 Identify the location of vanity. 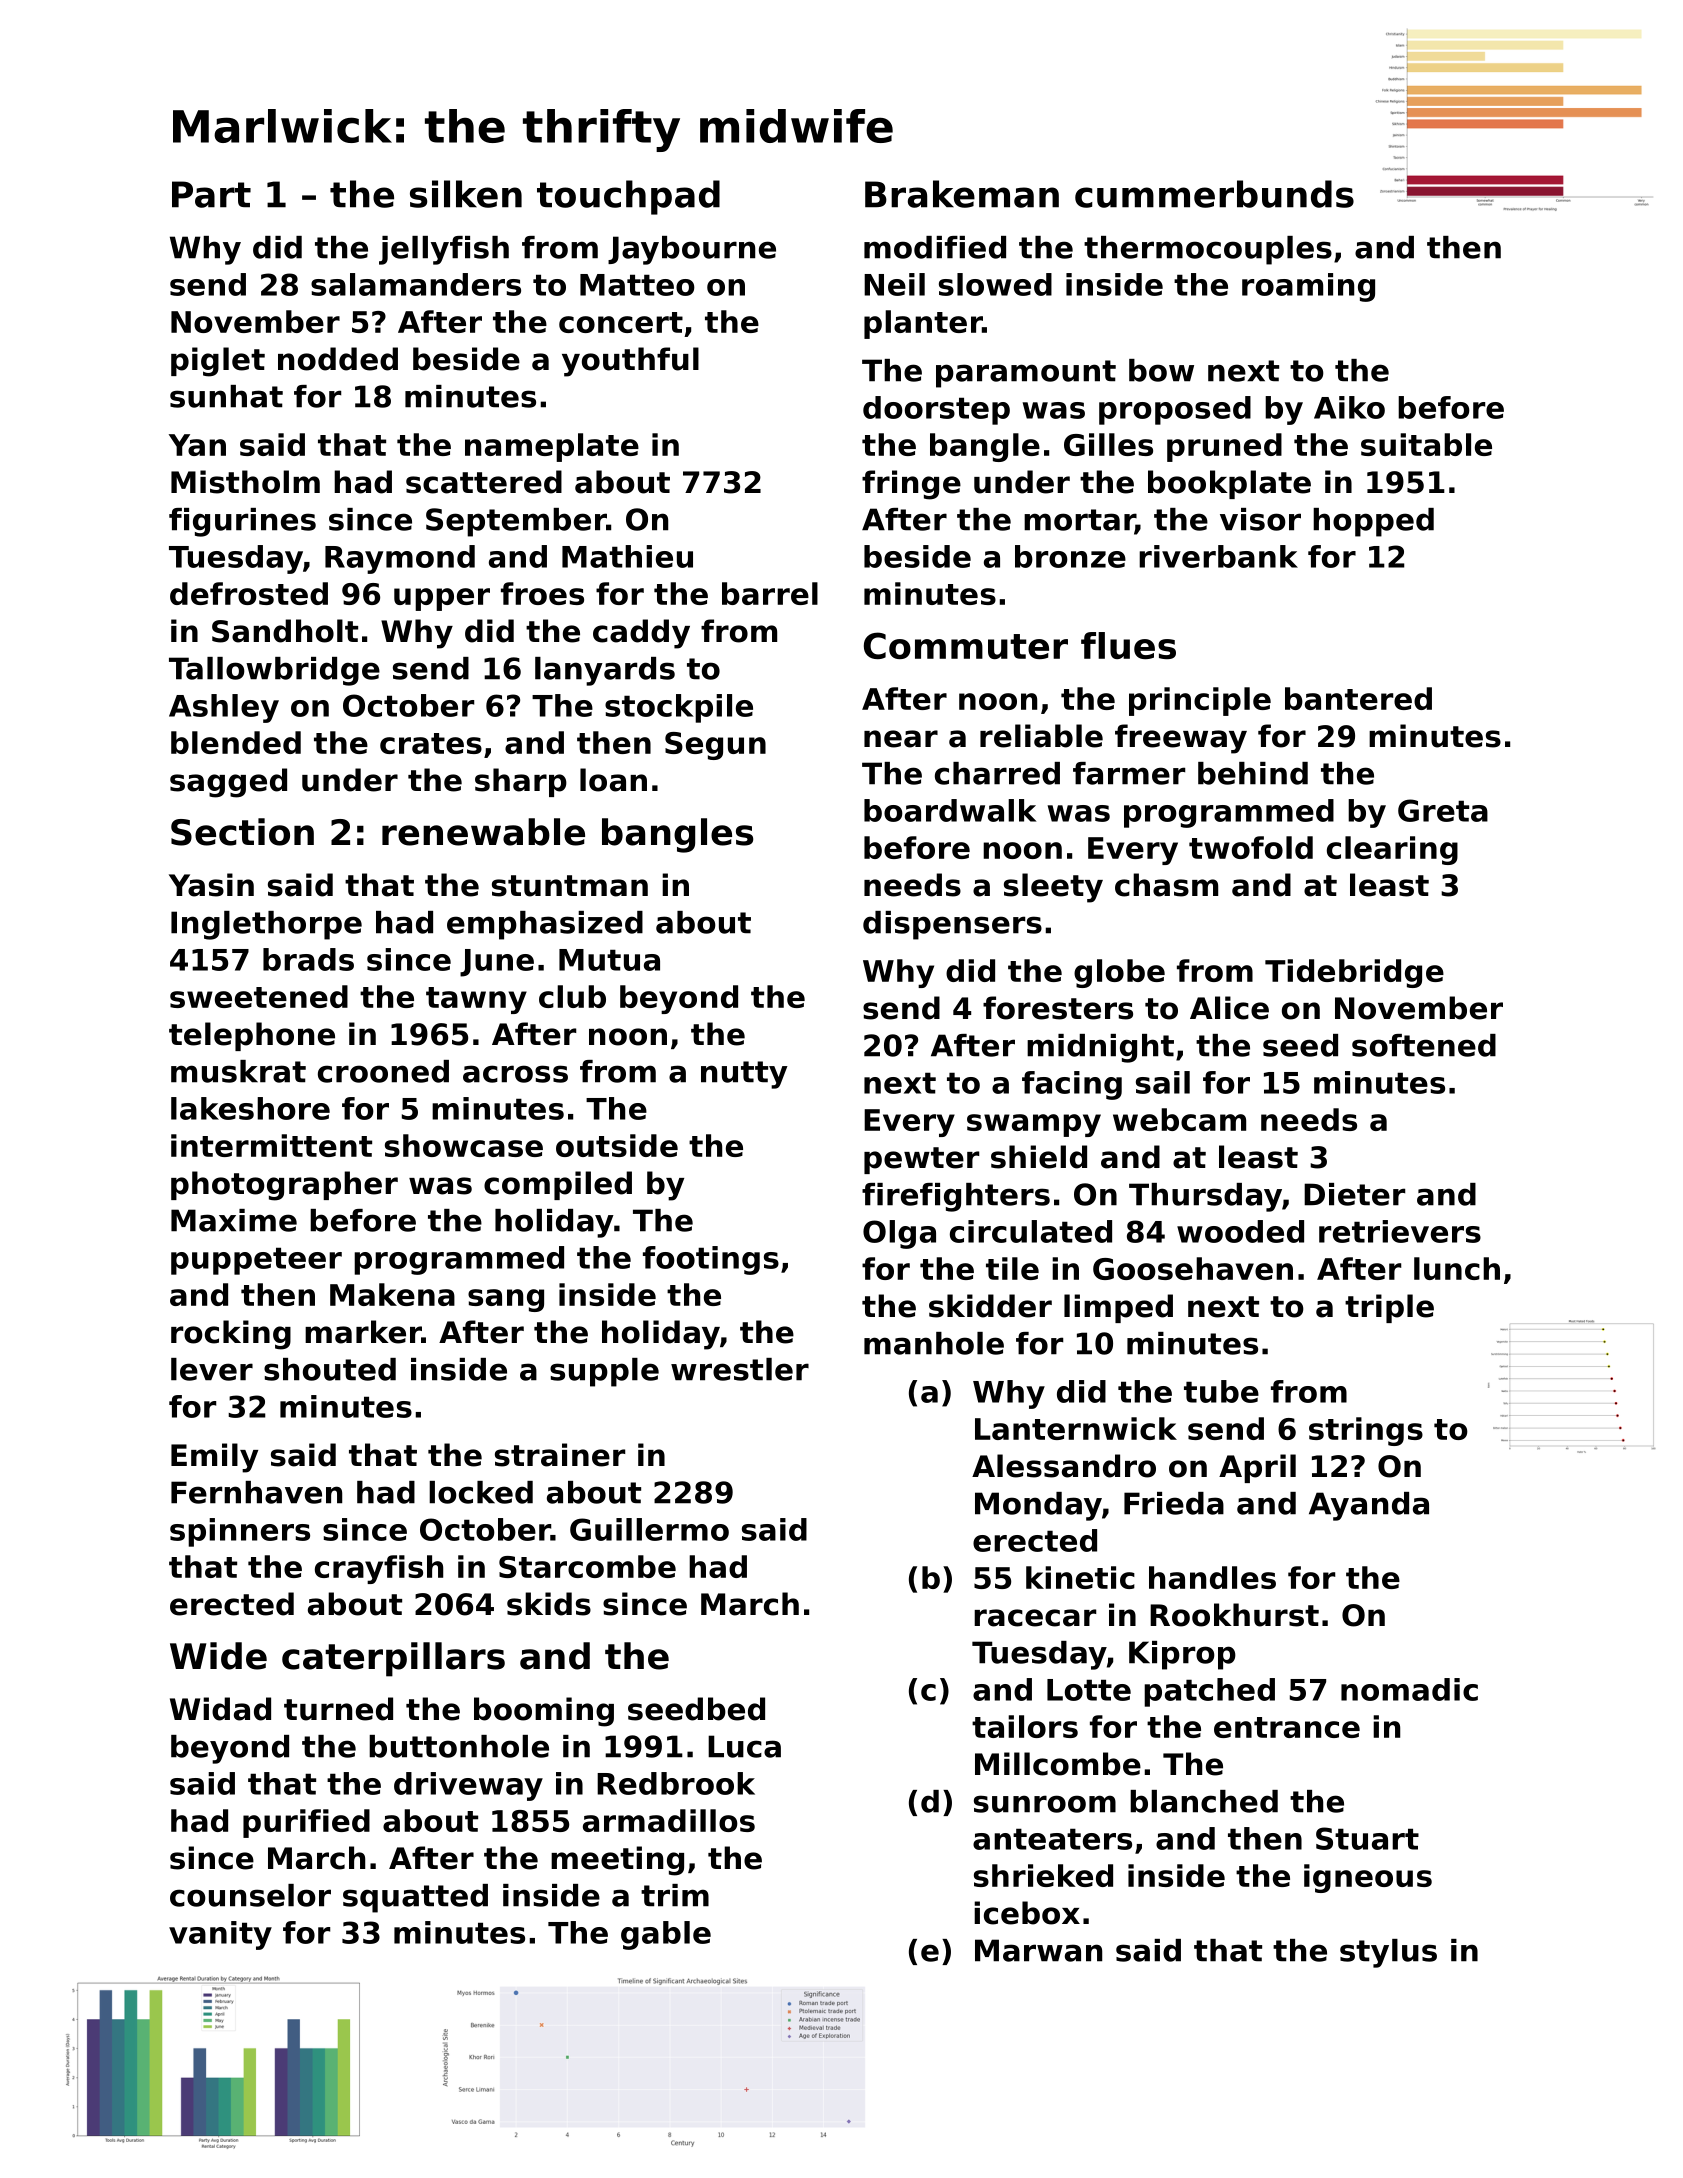
(220, 1935).
